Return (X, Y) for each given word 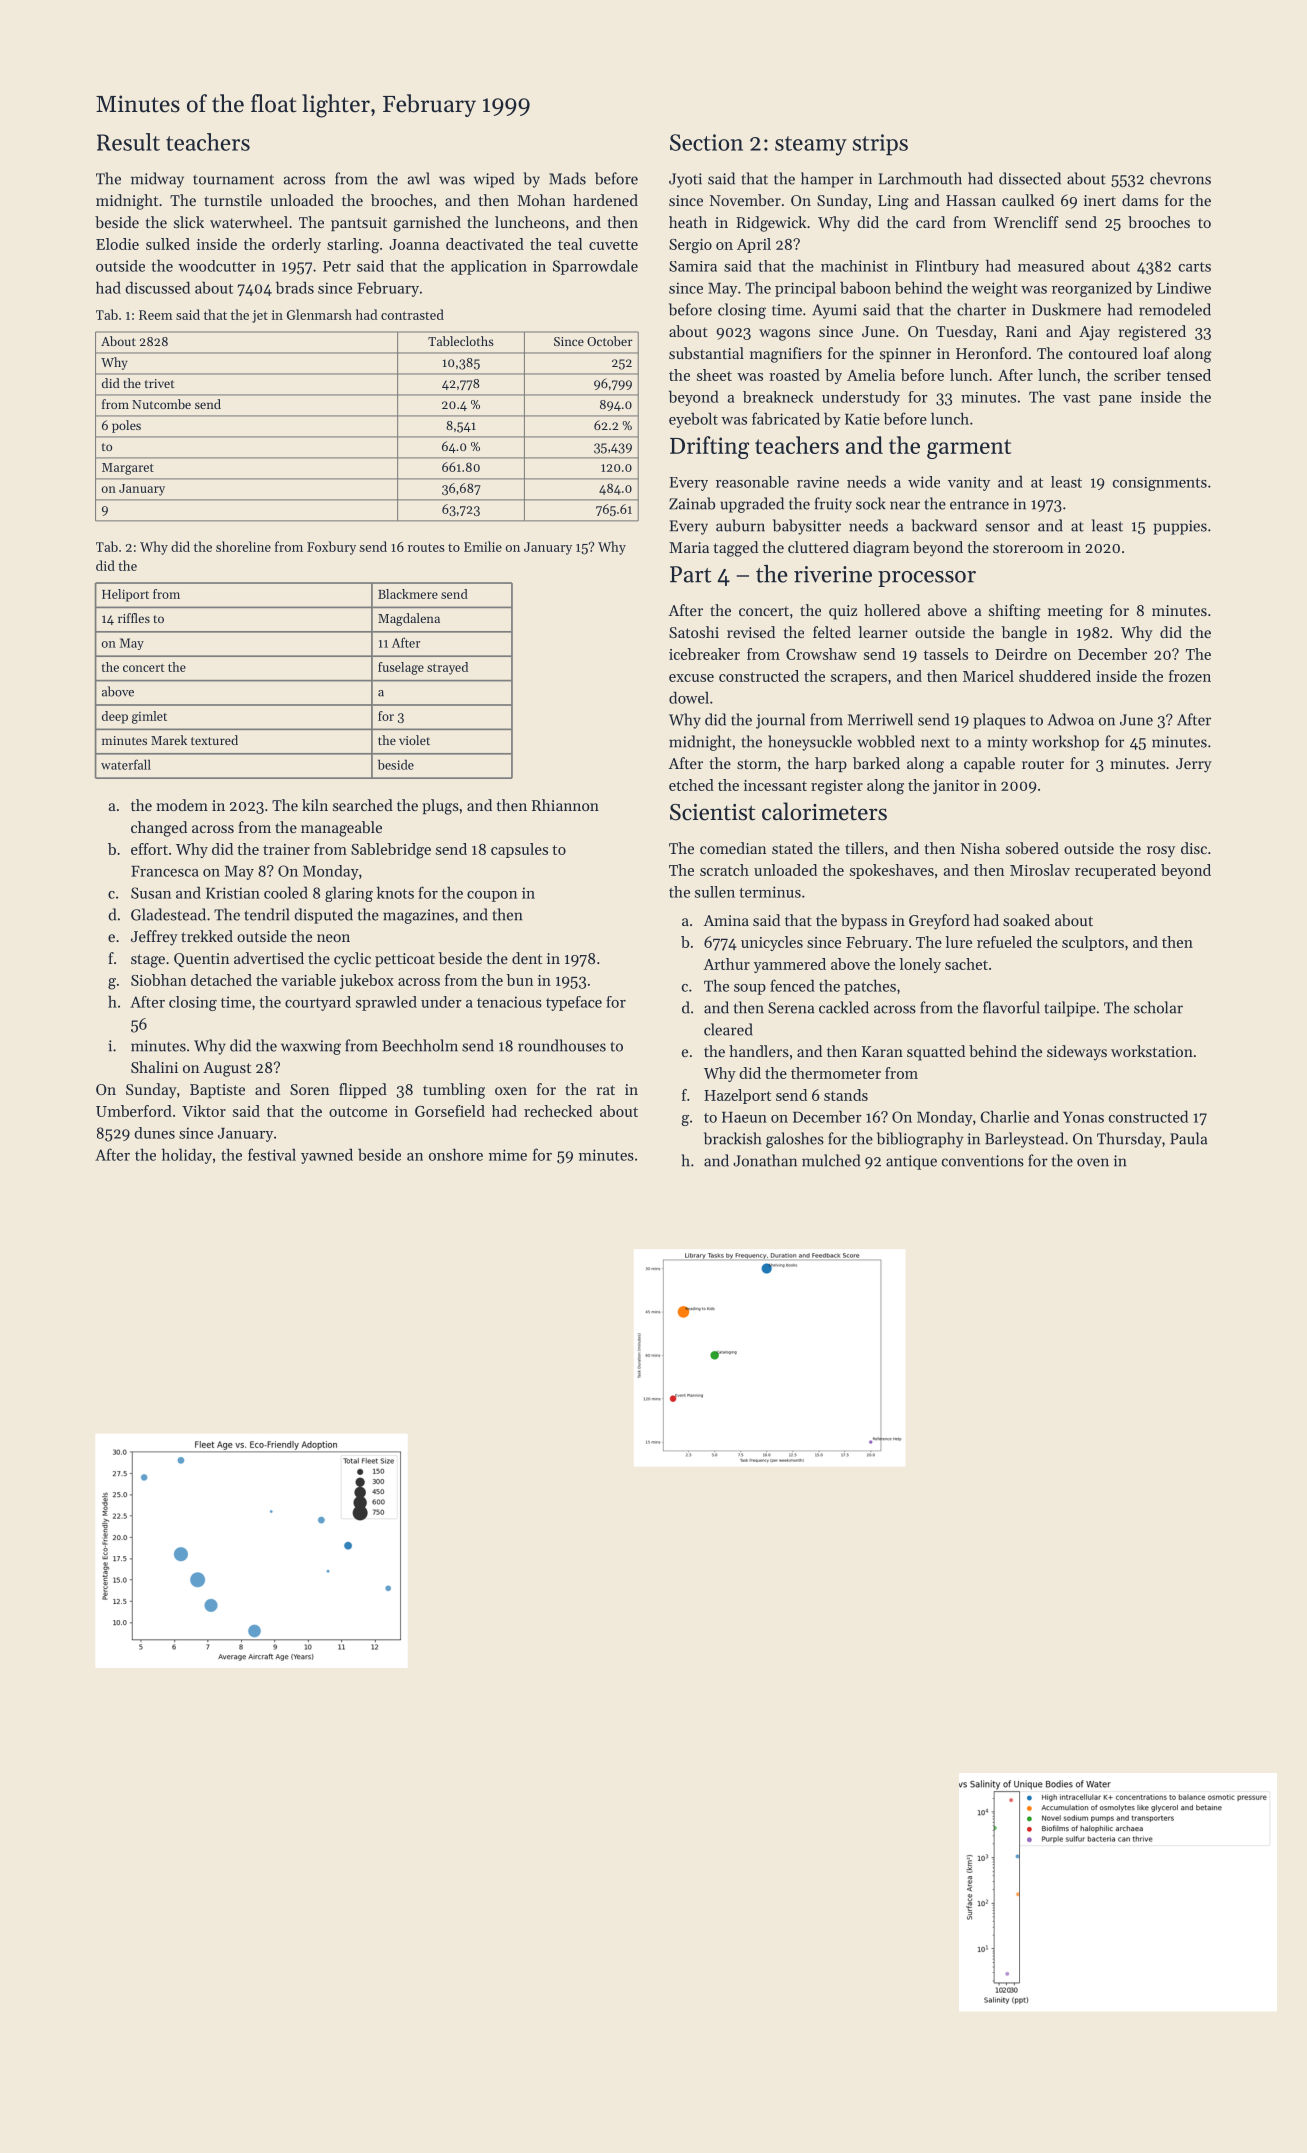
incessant (775, 785)
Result (128, 142)
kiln (315, 805)
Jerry (1194, 765)
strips (880, 145)
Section (706, 142)
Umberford (134, 1111)
